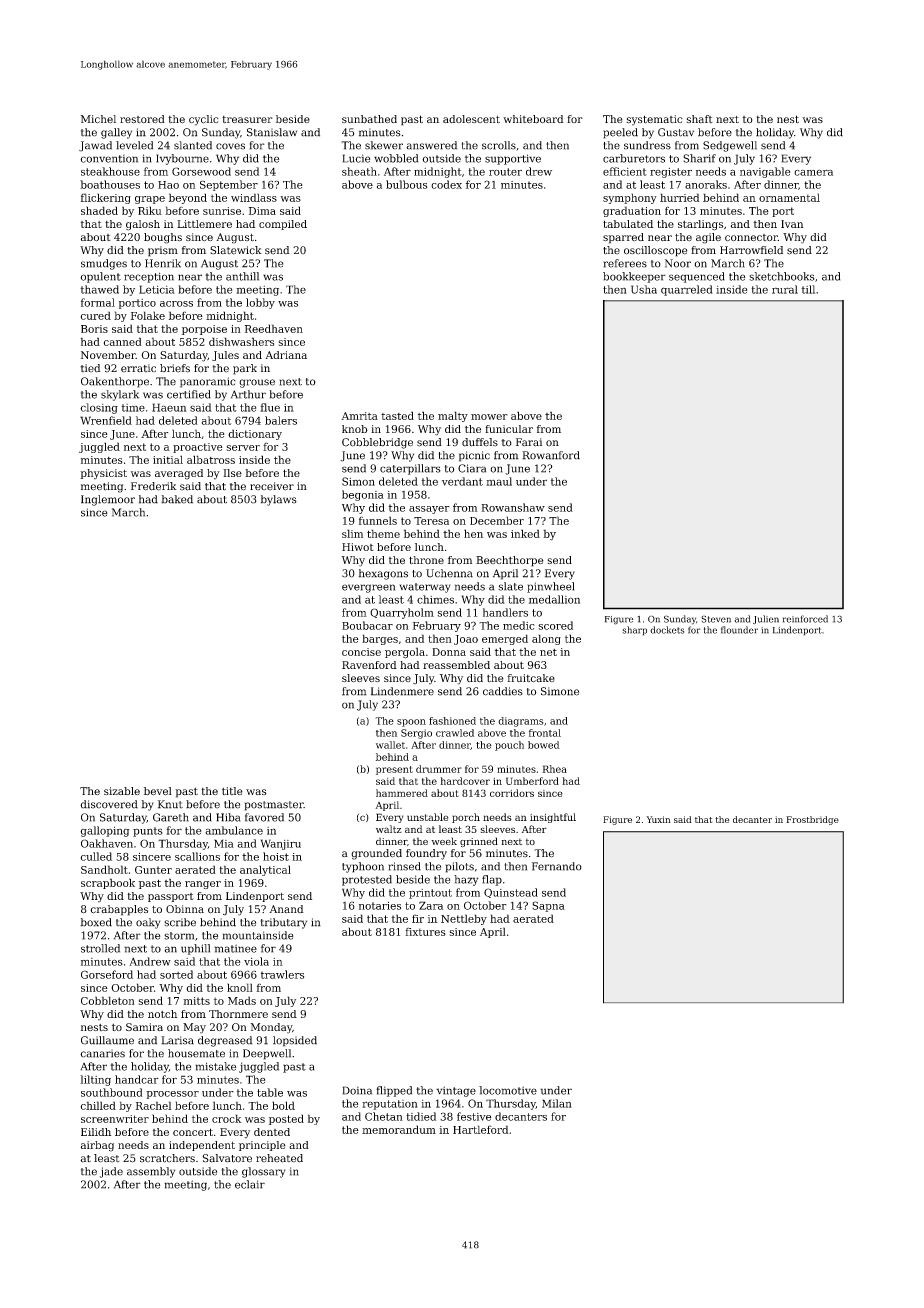 Image resolution: width=924 pixels, height=1308 pixels. I want to click on foundry, so click(426, 854).
